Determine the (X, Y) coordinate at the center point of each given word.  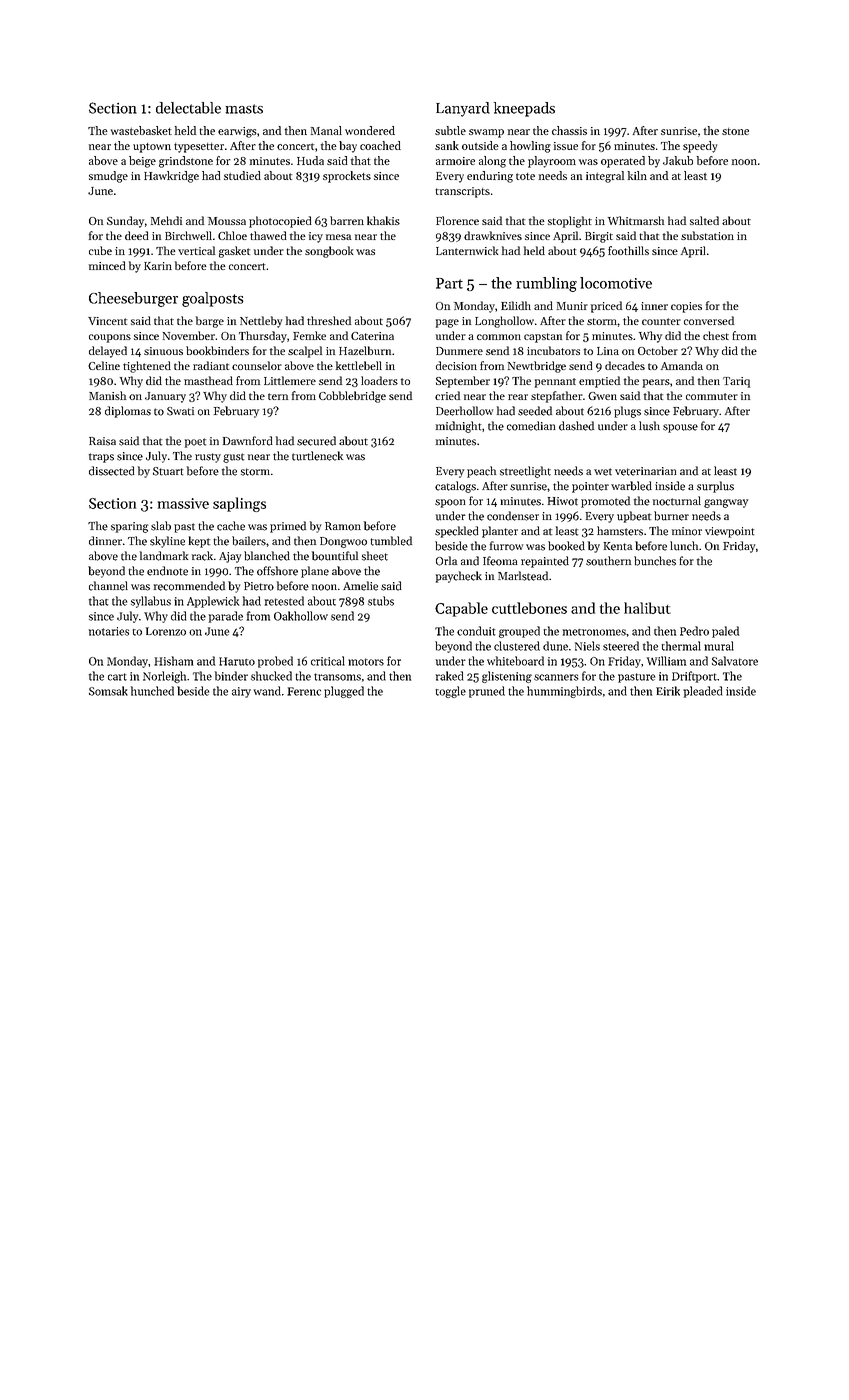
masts (244, 109)
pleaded (703, 692)
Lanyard (463, 109)
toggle (451, 692)
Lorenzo (166, 631)
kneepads (524, 109)
